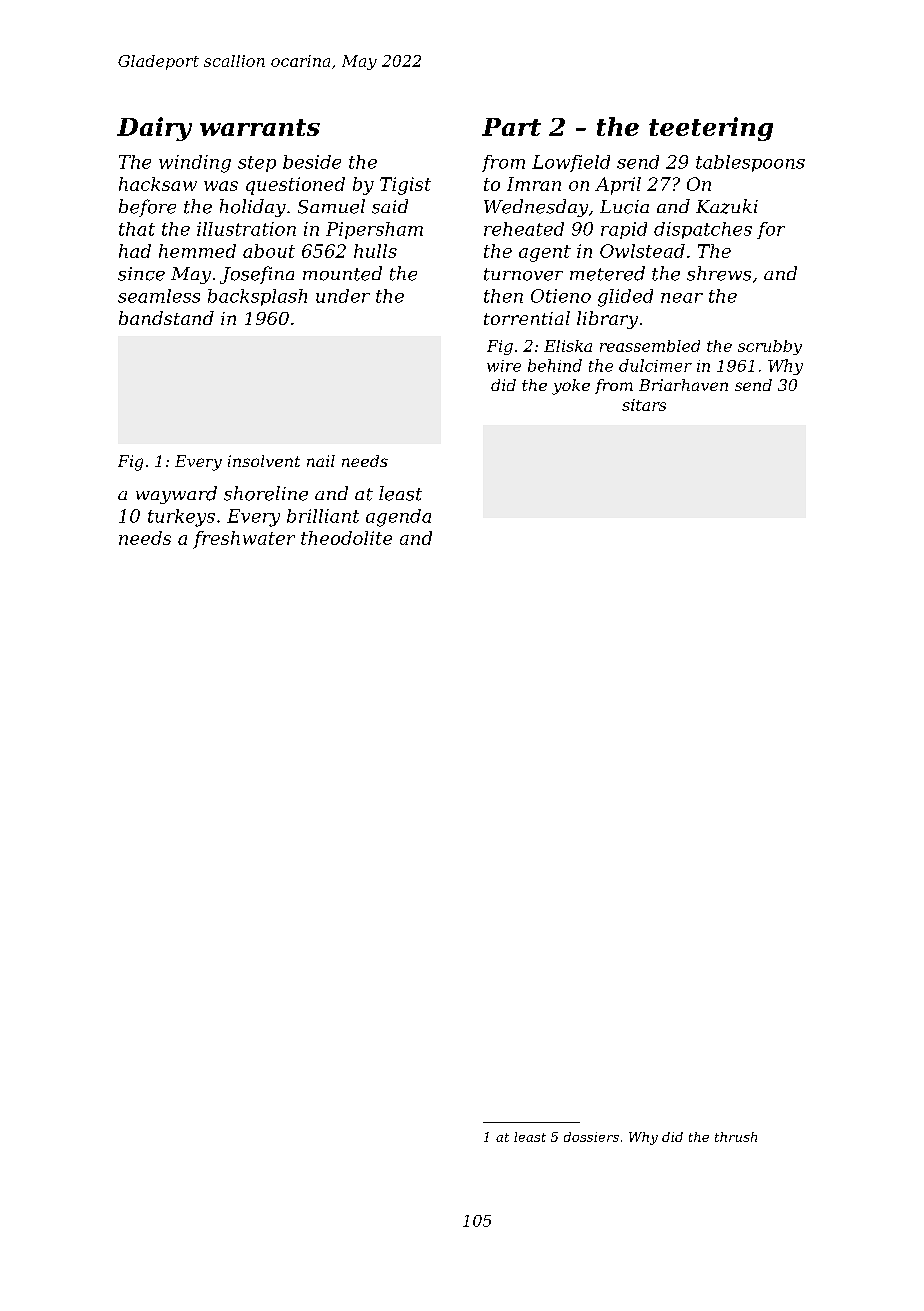 The width and height of the screenshot is (924, 1311). I want to click on dossiers, so click(591, 1137).
